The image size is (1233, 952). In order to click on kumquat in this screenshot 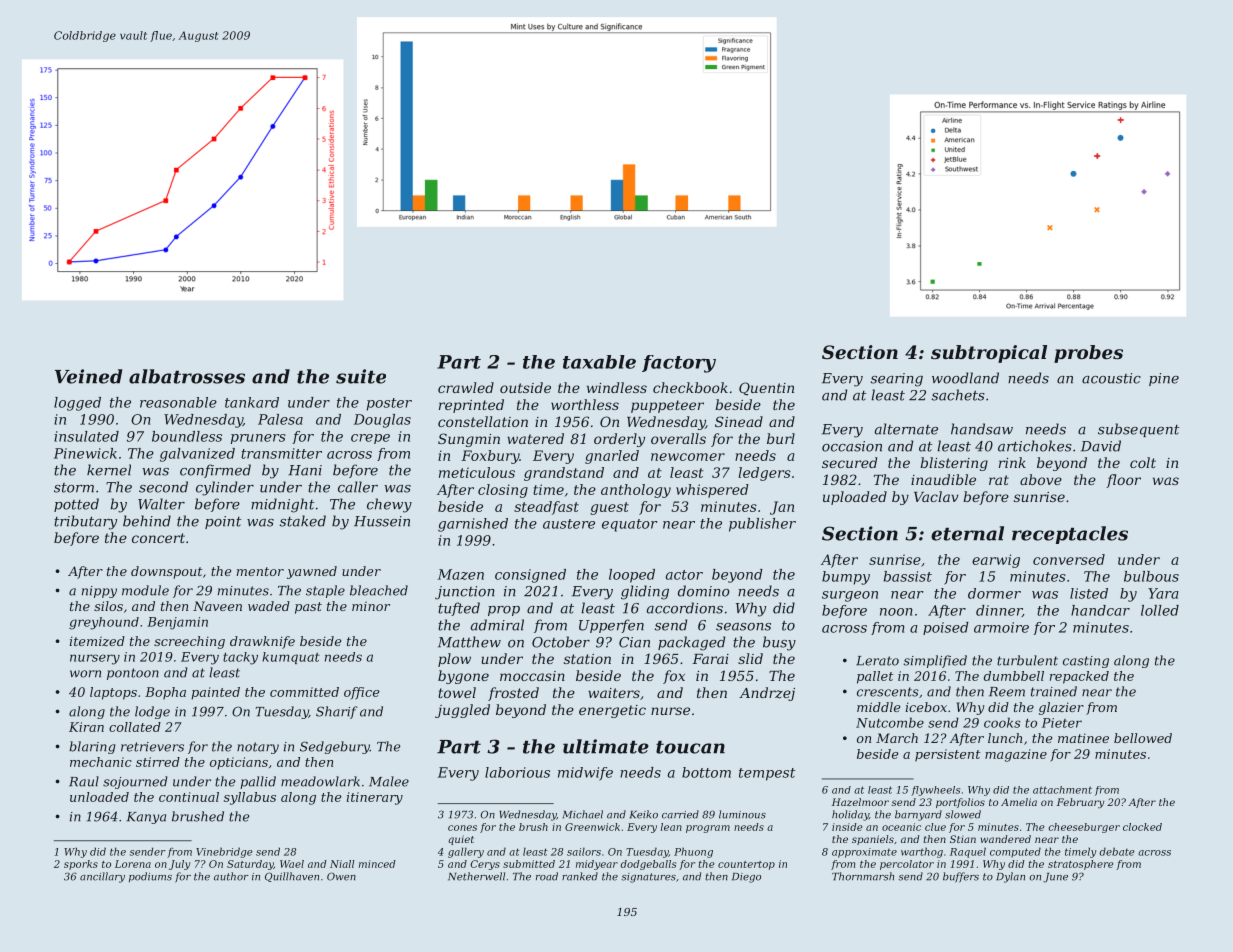, I will do `click(291, 658)`.
